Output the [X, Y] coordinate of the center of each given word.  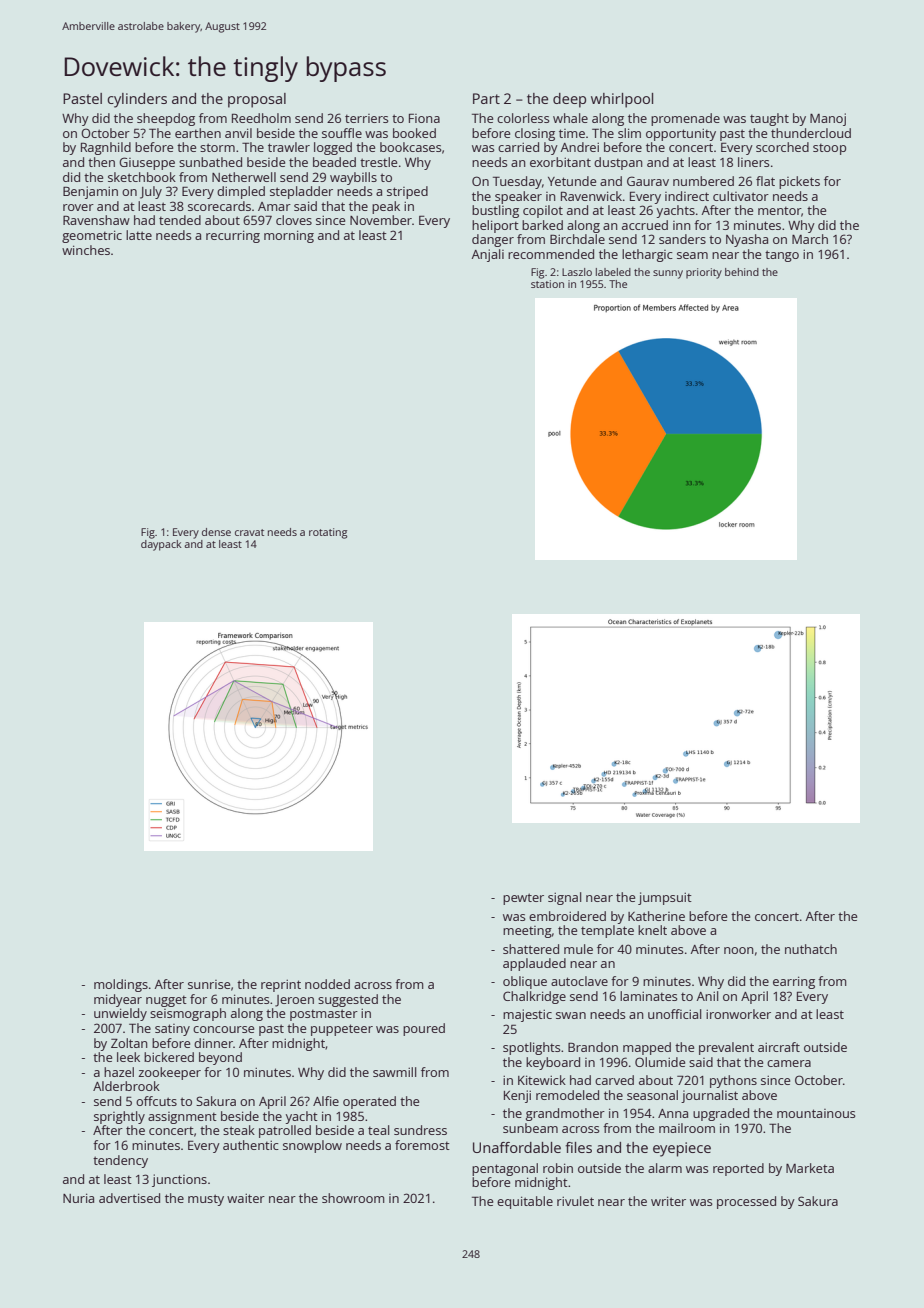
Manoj [828, 119]
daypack [161, 545]
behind [742, 272]
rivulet [575, 1201]
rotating [328, 533]
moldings [121, 985]
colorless [523, 118]
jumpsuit [665, 898]
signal [564, 898]
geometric [92, 236]
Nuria [78, 1198]
